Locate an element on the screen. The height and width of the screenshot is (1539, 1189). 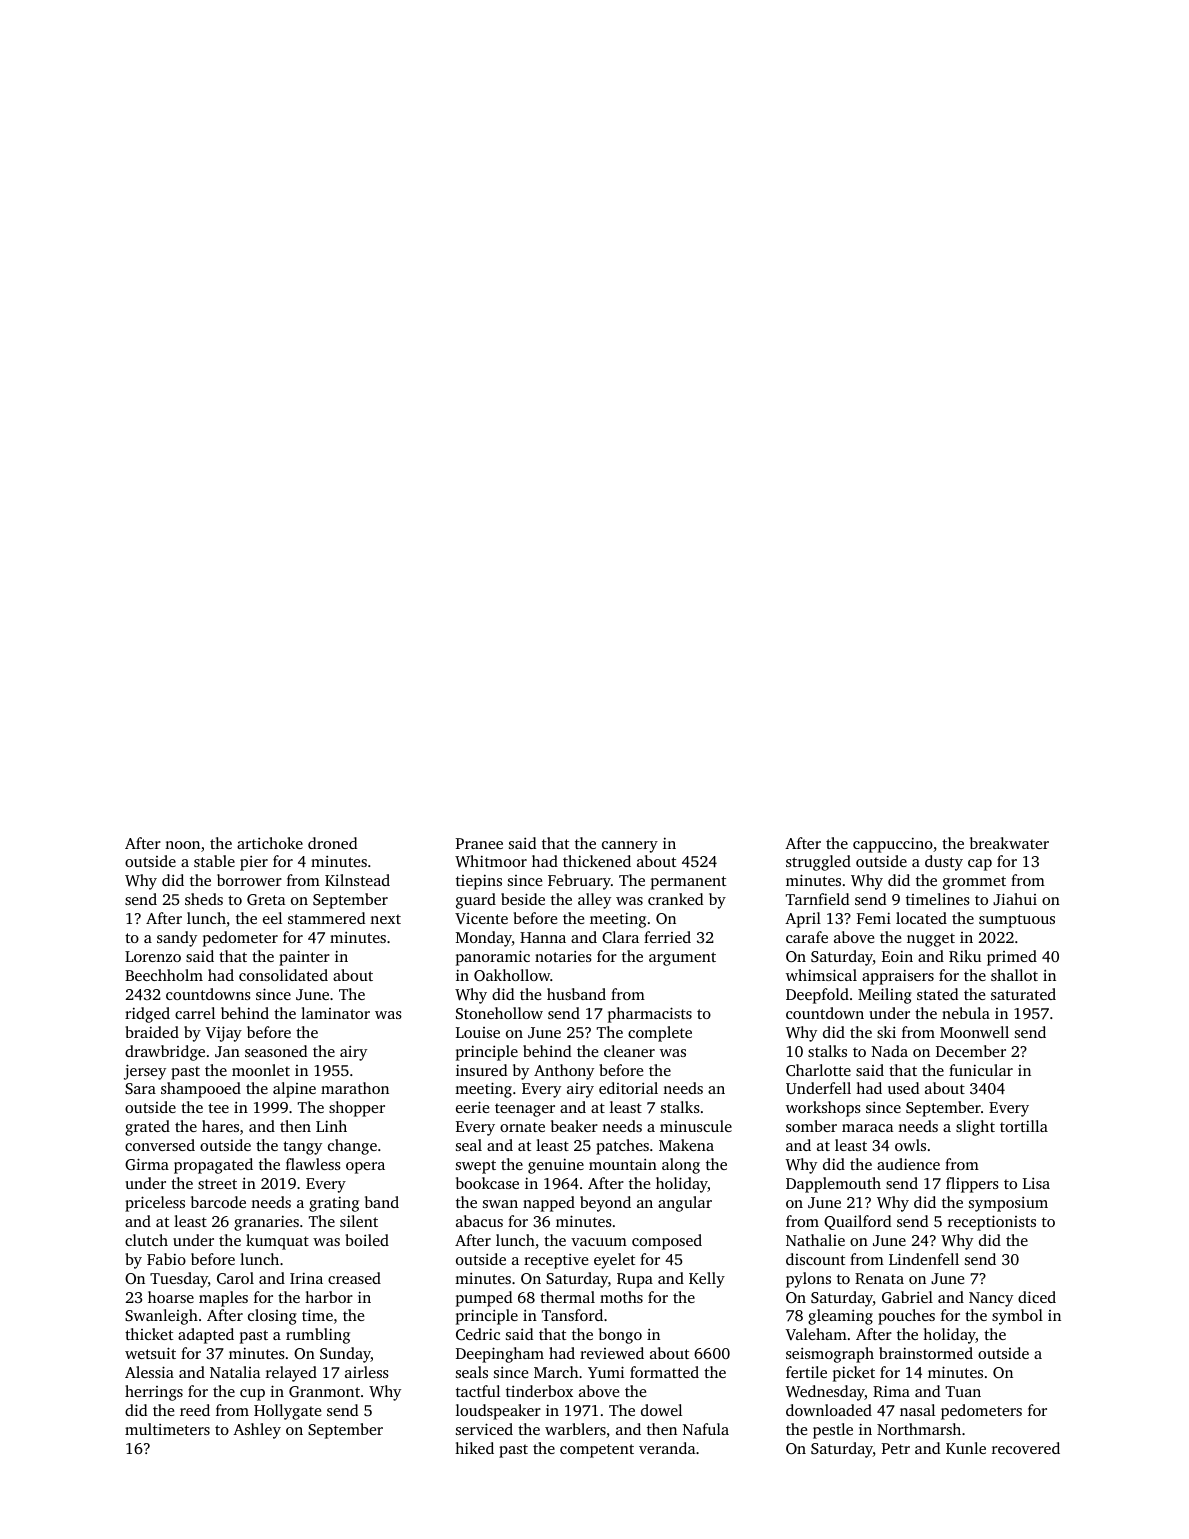
shallot is located at coordinates (1014, 975).
